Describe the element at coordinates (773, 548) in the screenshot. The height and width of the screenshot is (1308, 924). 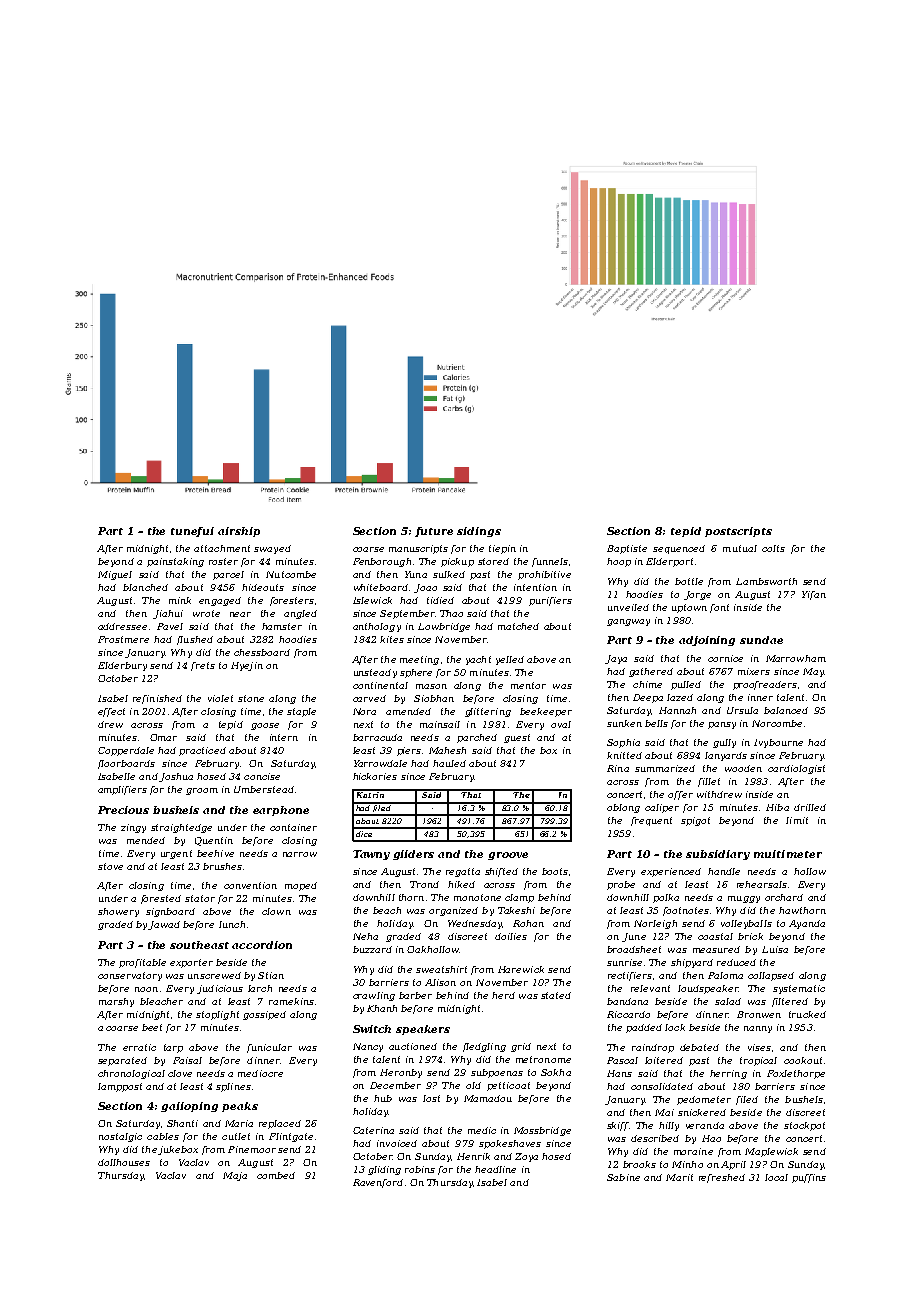
I see `colts` at that location.
